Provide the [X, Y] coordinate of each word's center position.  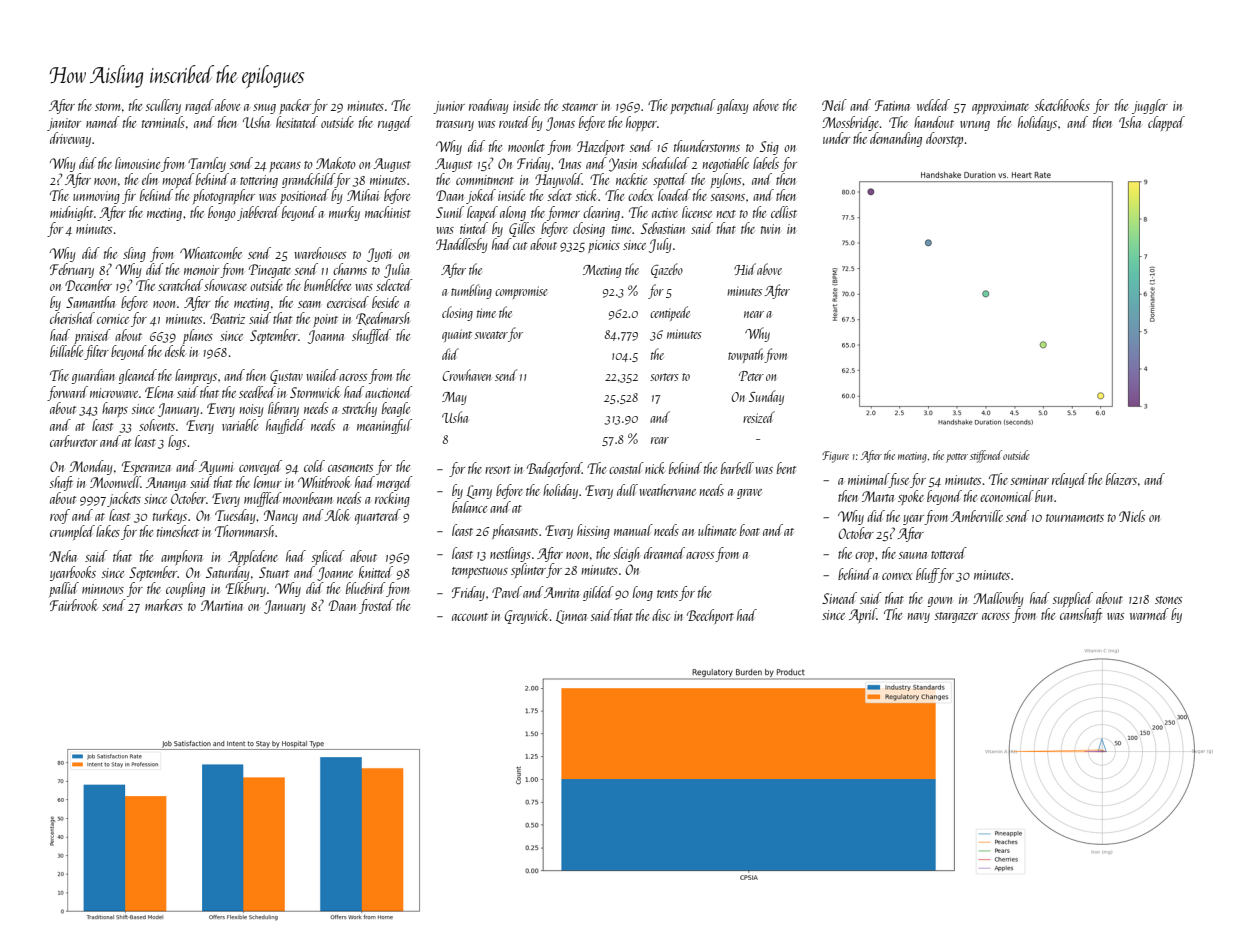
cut [520, 246]
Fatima [892, 105]
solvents [157, 425]
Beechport [710, 616]
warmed [1149, 614]
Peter [751, 376]
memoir [201, 270]
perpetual [692, 106]
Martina [222, 605]
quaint [457, 335]
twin [770, 229]
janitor [64, 124]
